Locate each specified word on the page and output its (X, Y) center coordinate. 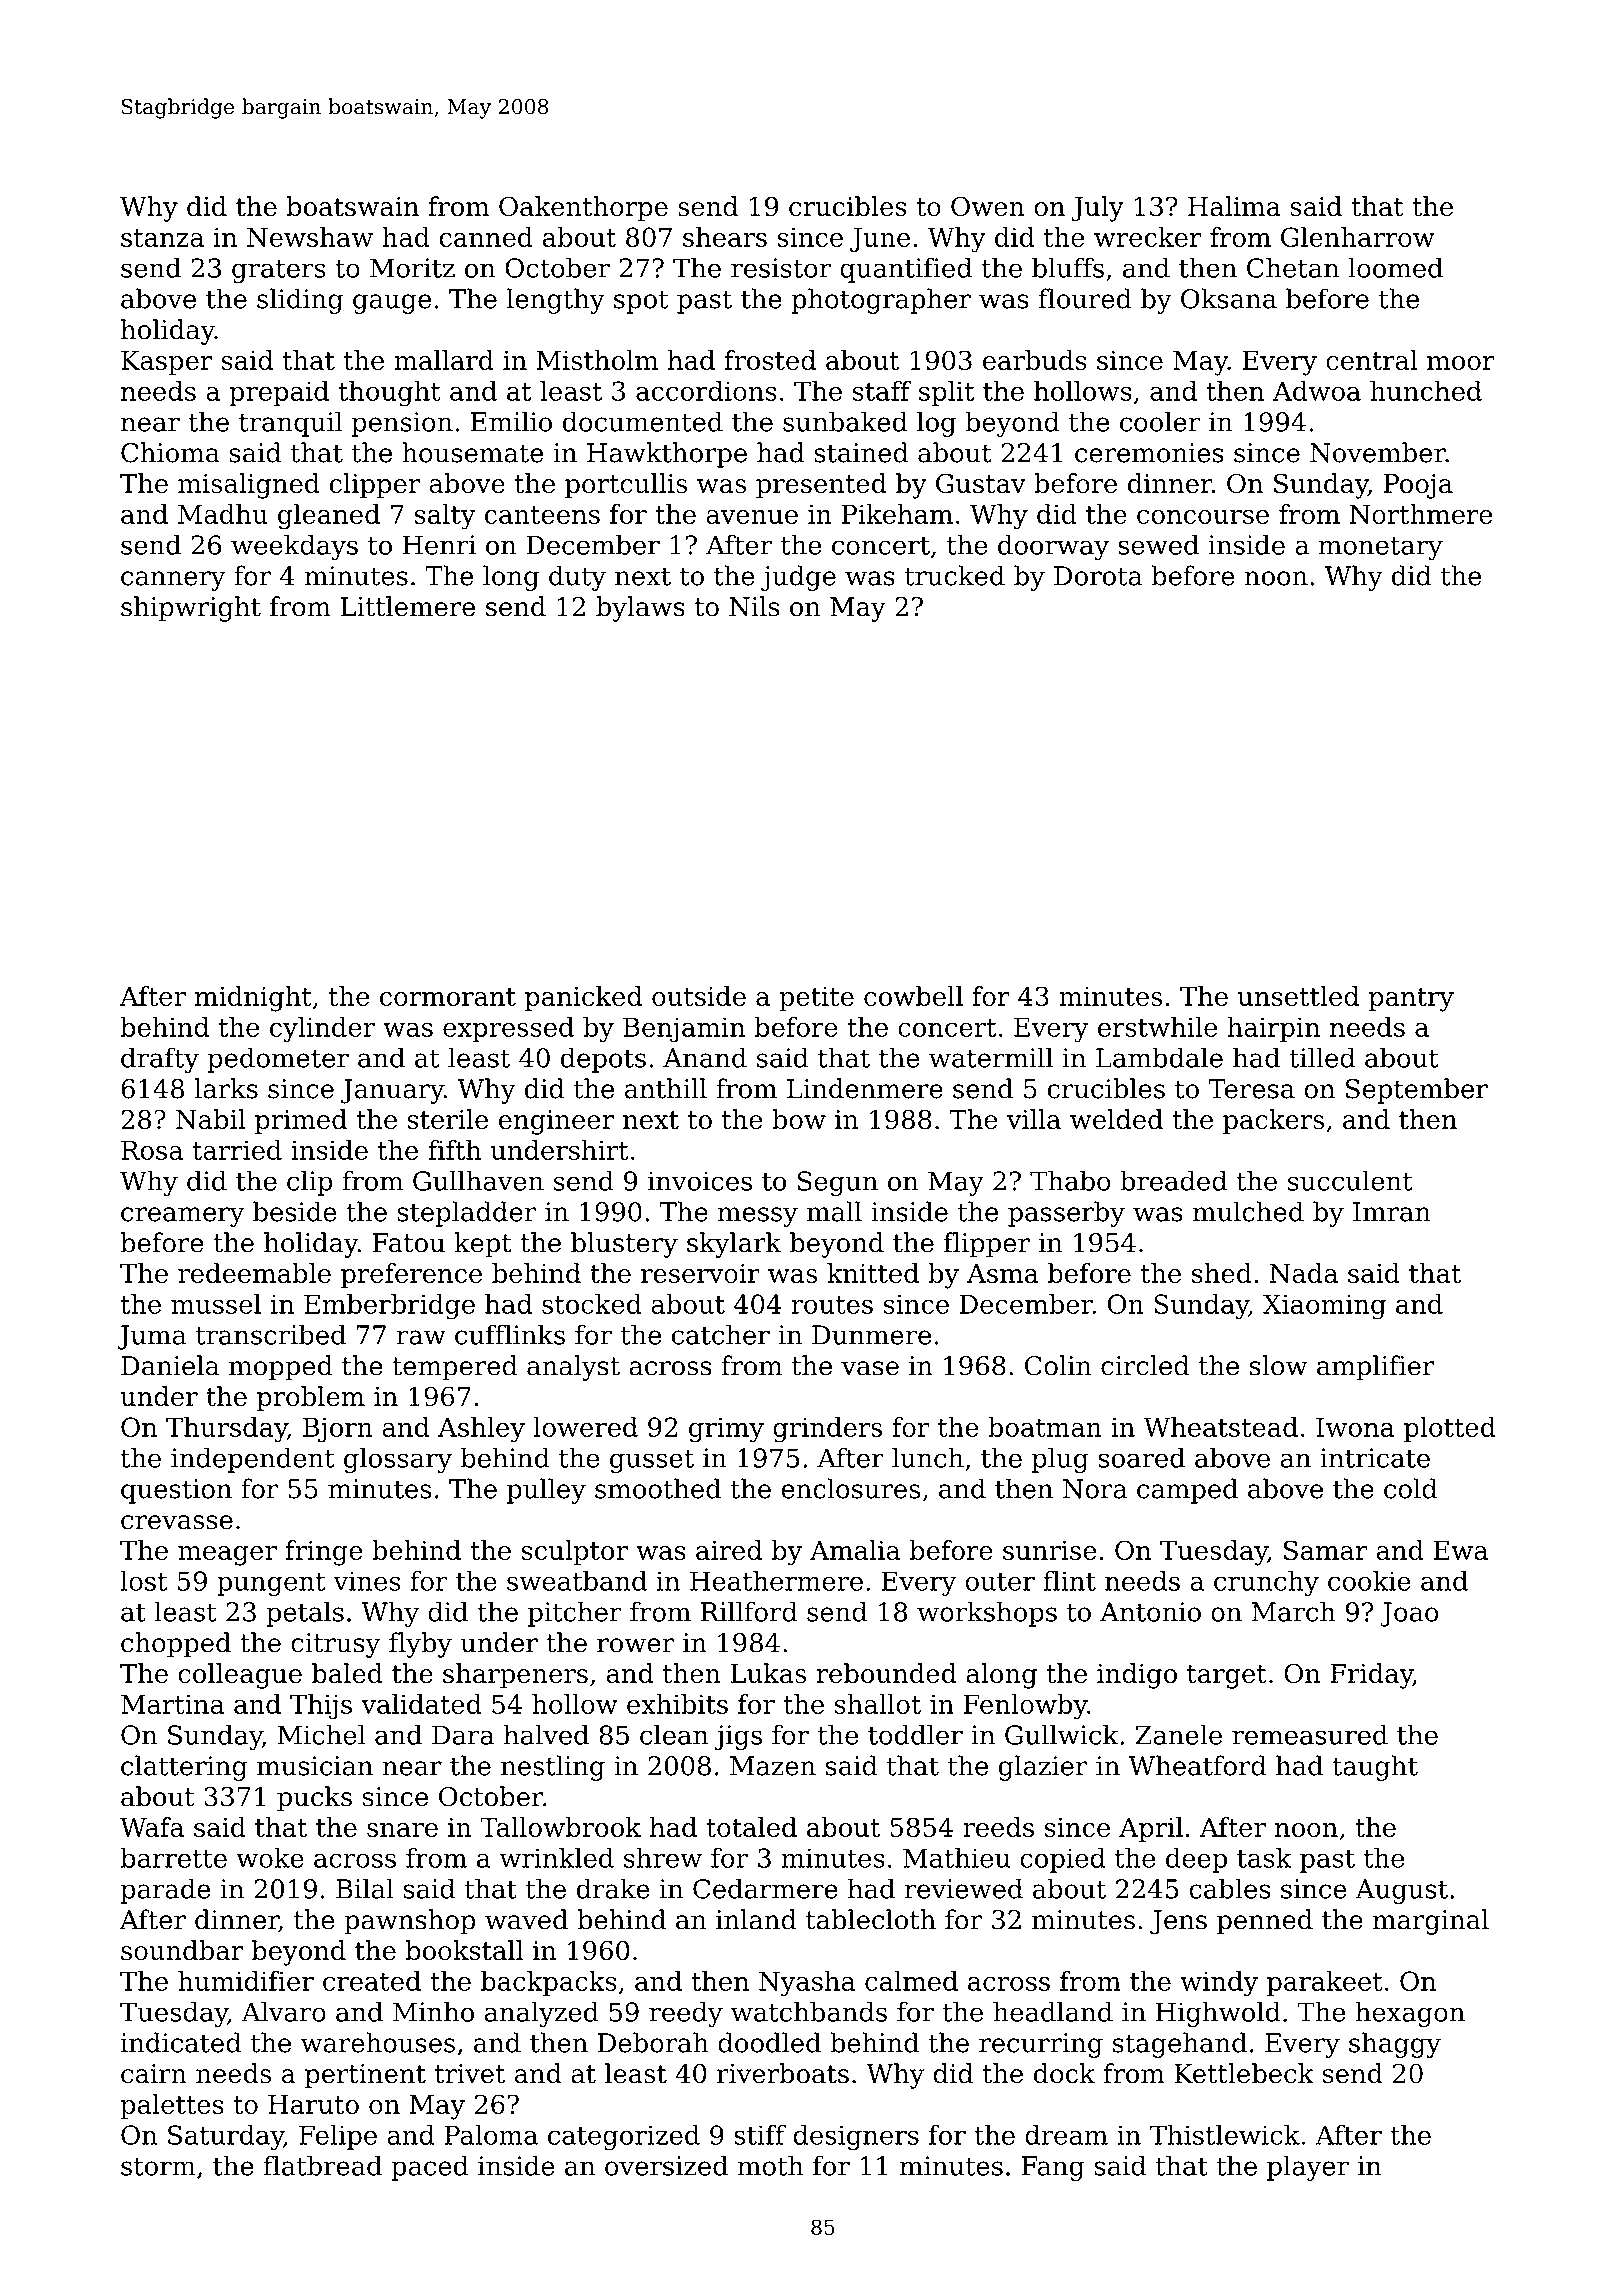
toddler (915, 1735)
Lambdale (1159, 1057)
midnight (253, 999)
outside (699, 996)
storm (158, 2166)
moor (1461, 363)
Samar (1326, 1550)
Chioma (170, 452)
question (176, 1491)
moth (771, 2165)
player (1308, 2168)
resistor (781, 268)
